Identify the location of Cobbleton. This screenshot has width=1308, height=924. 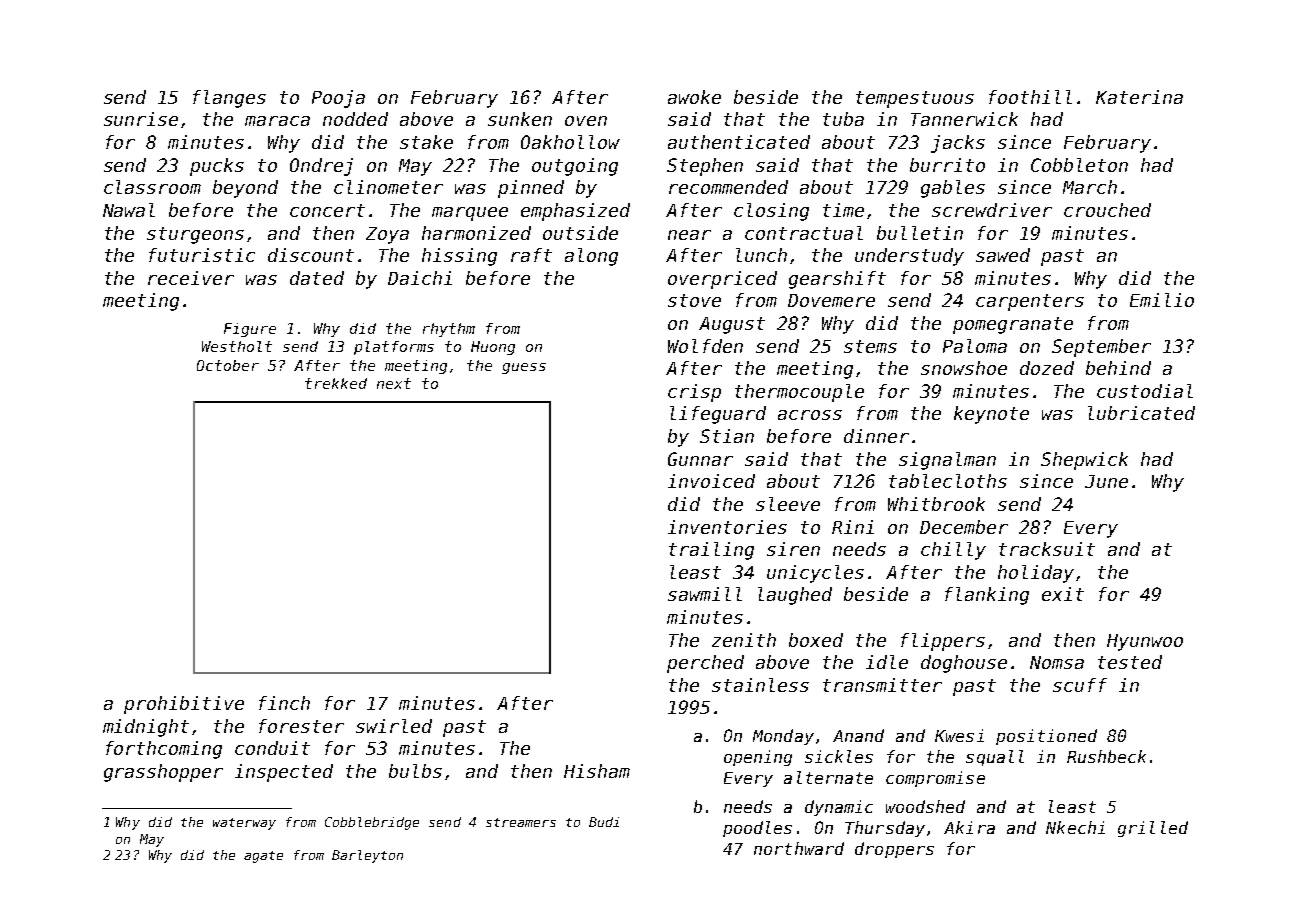
(1079, 165).
